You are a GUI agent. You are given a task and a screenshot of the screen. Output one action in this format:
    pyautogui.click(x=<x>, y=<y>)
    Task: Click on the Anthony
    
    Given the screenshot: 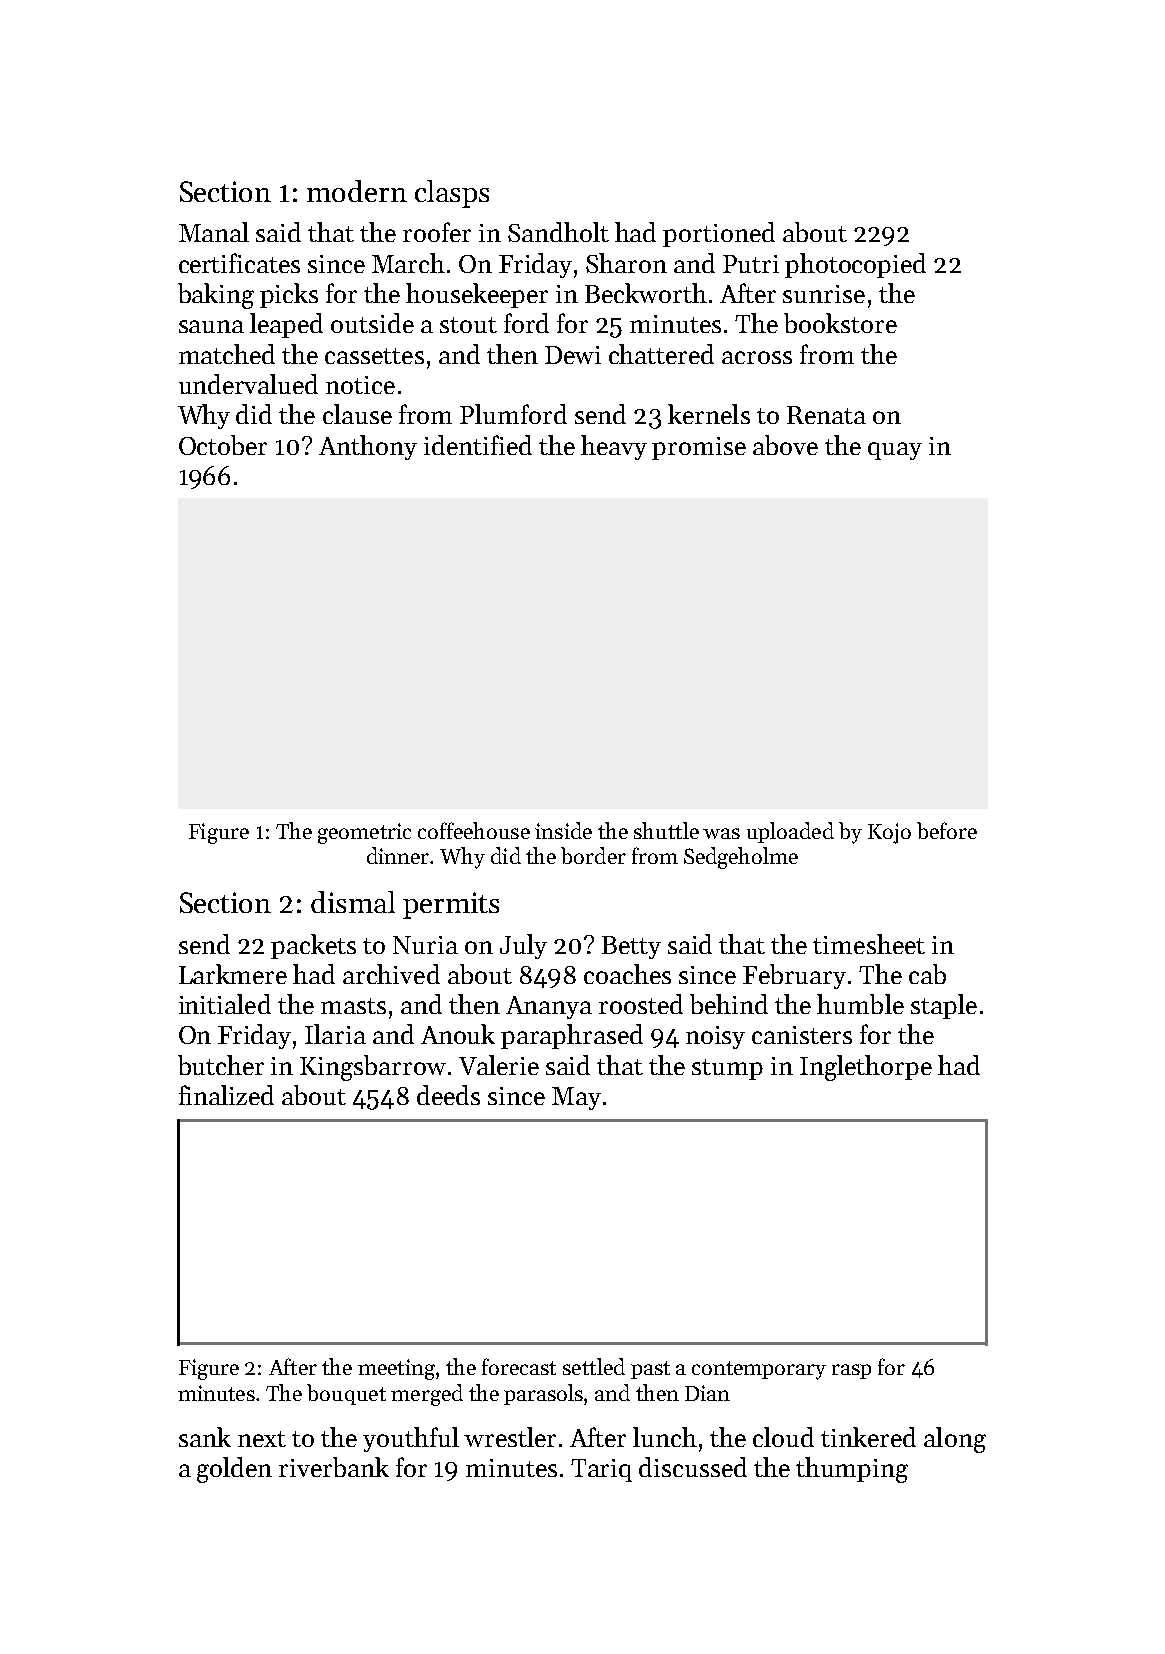 What is the action you would take?
    pyautogui.click(x=368, y=447)
